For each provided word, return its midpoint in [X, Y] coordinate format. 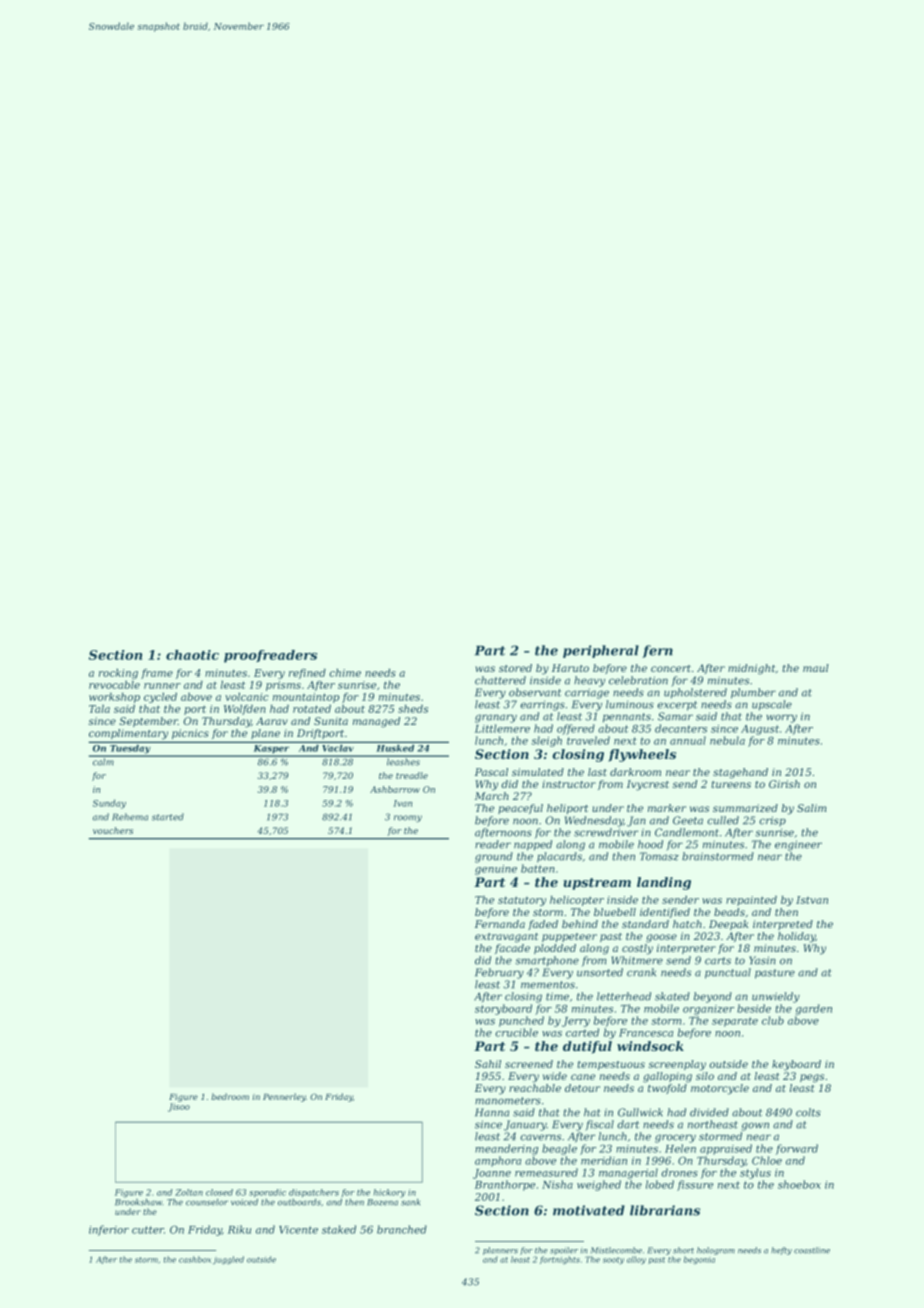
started [168, 817]
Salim [811, 808]
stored [515, 668]
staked [339, 1229]
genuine [496, 870]
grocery [675, 1138]
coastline [812, 1250]
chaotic [192, 655]
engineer [798, 845]
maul [816, 668]
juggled [228, 1260]
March [492, 796]
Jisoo [179, 1107]
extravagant [506, 938]
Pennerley [284, 1097]
